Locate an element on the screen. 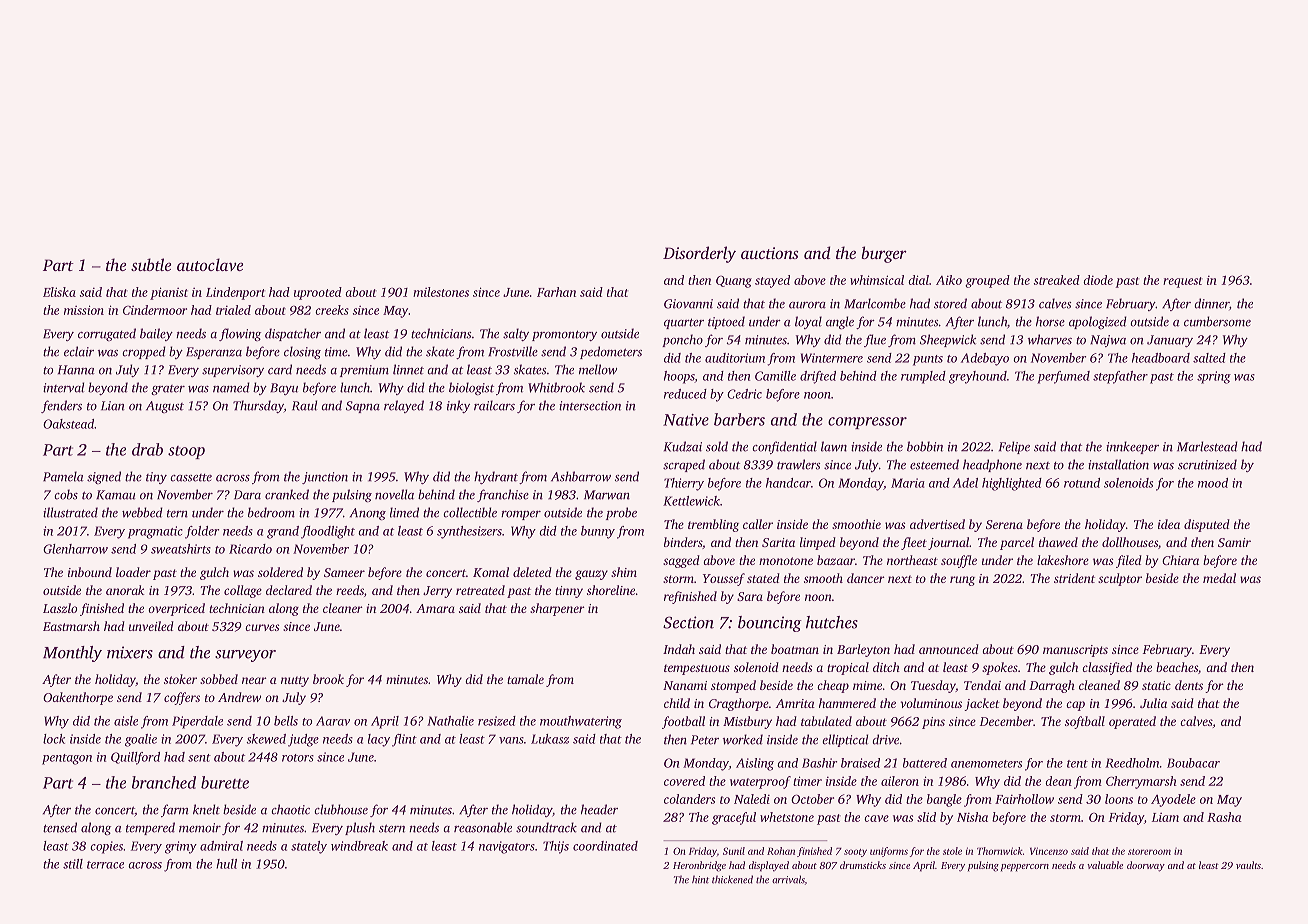  burger is located at coordinates (884, 254).
